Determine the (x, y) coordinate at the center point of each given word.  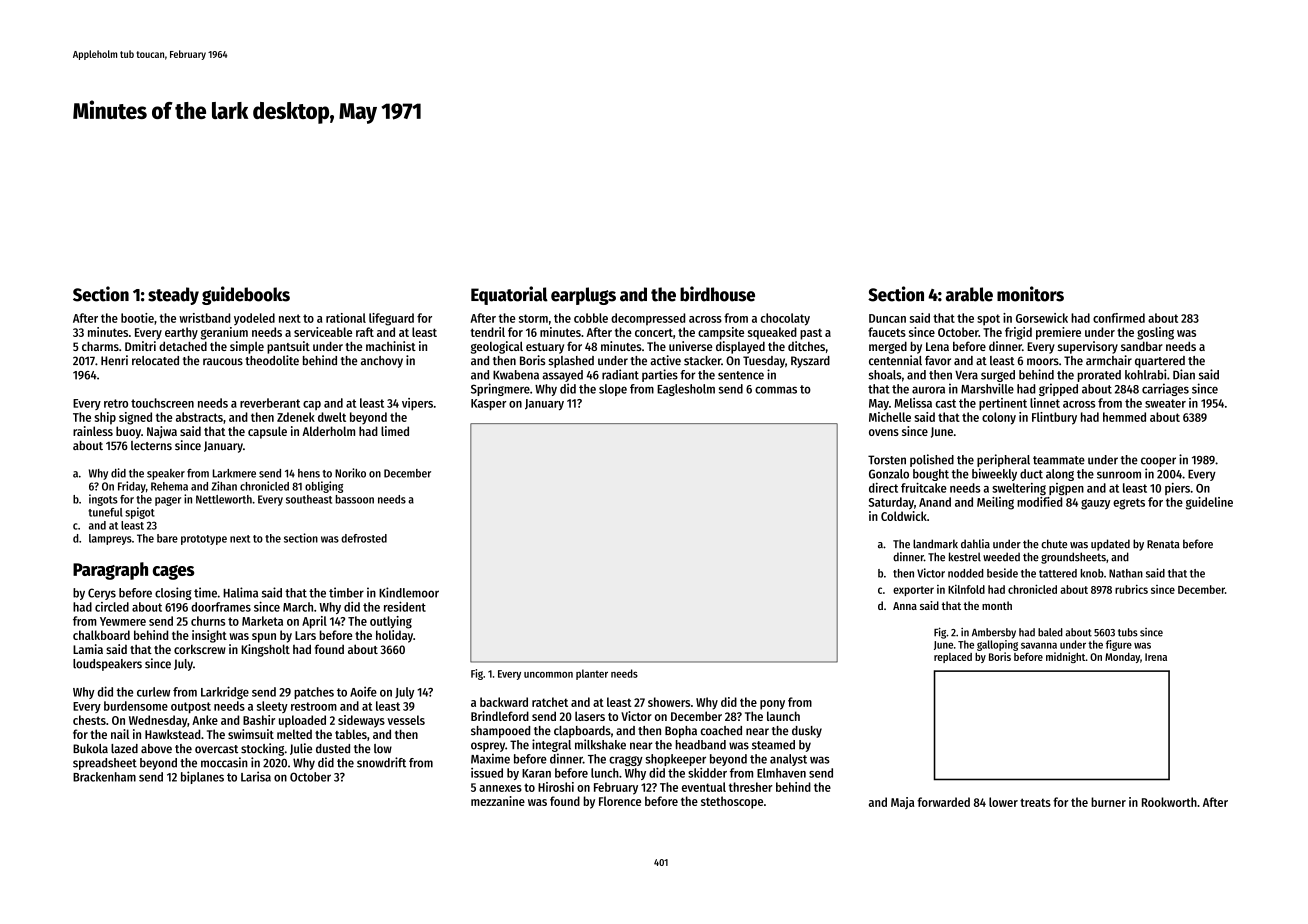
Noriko (350, 473)
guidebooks (246, 295)
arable (969, 294)
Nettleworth (224, 499)
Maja (903, 803)
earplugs (583, 296)
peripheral (1003, 460)
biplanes (202, 777)
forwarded (943, 802)
